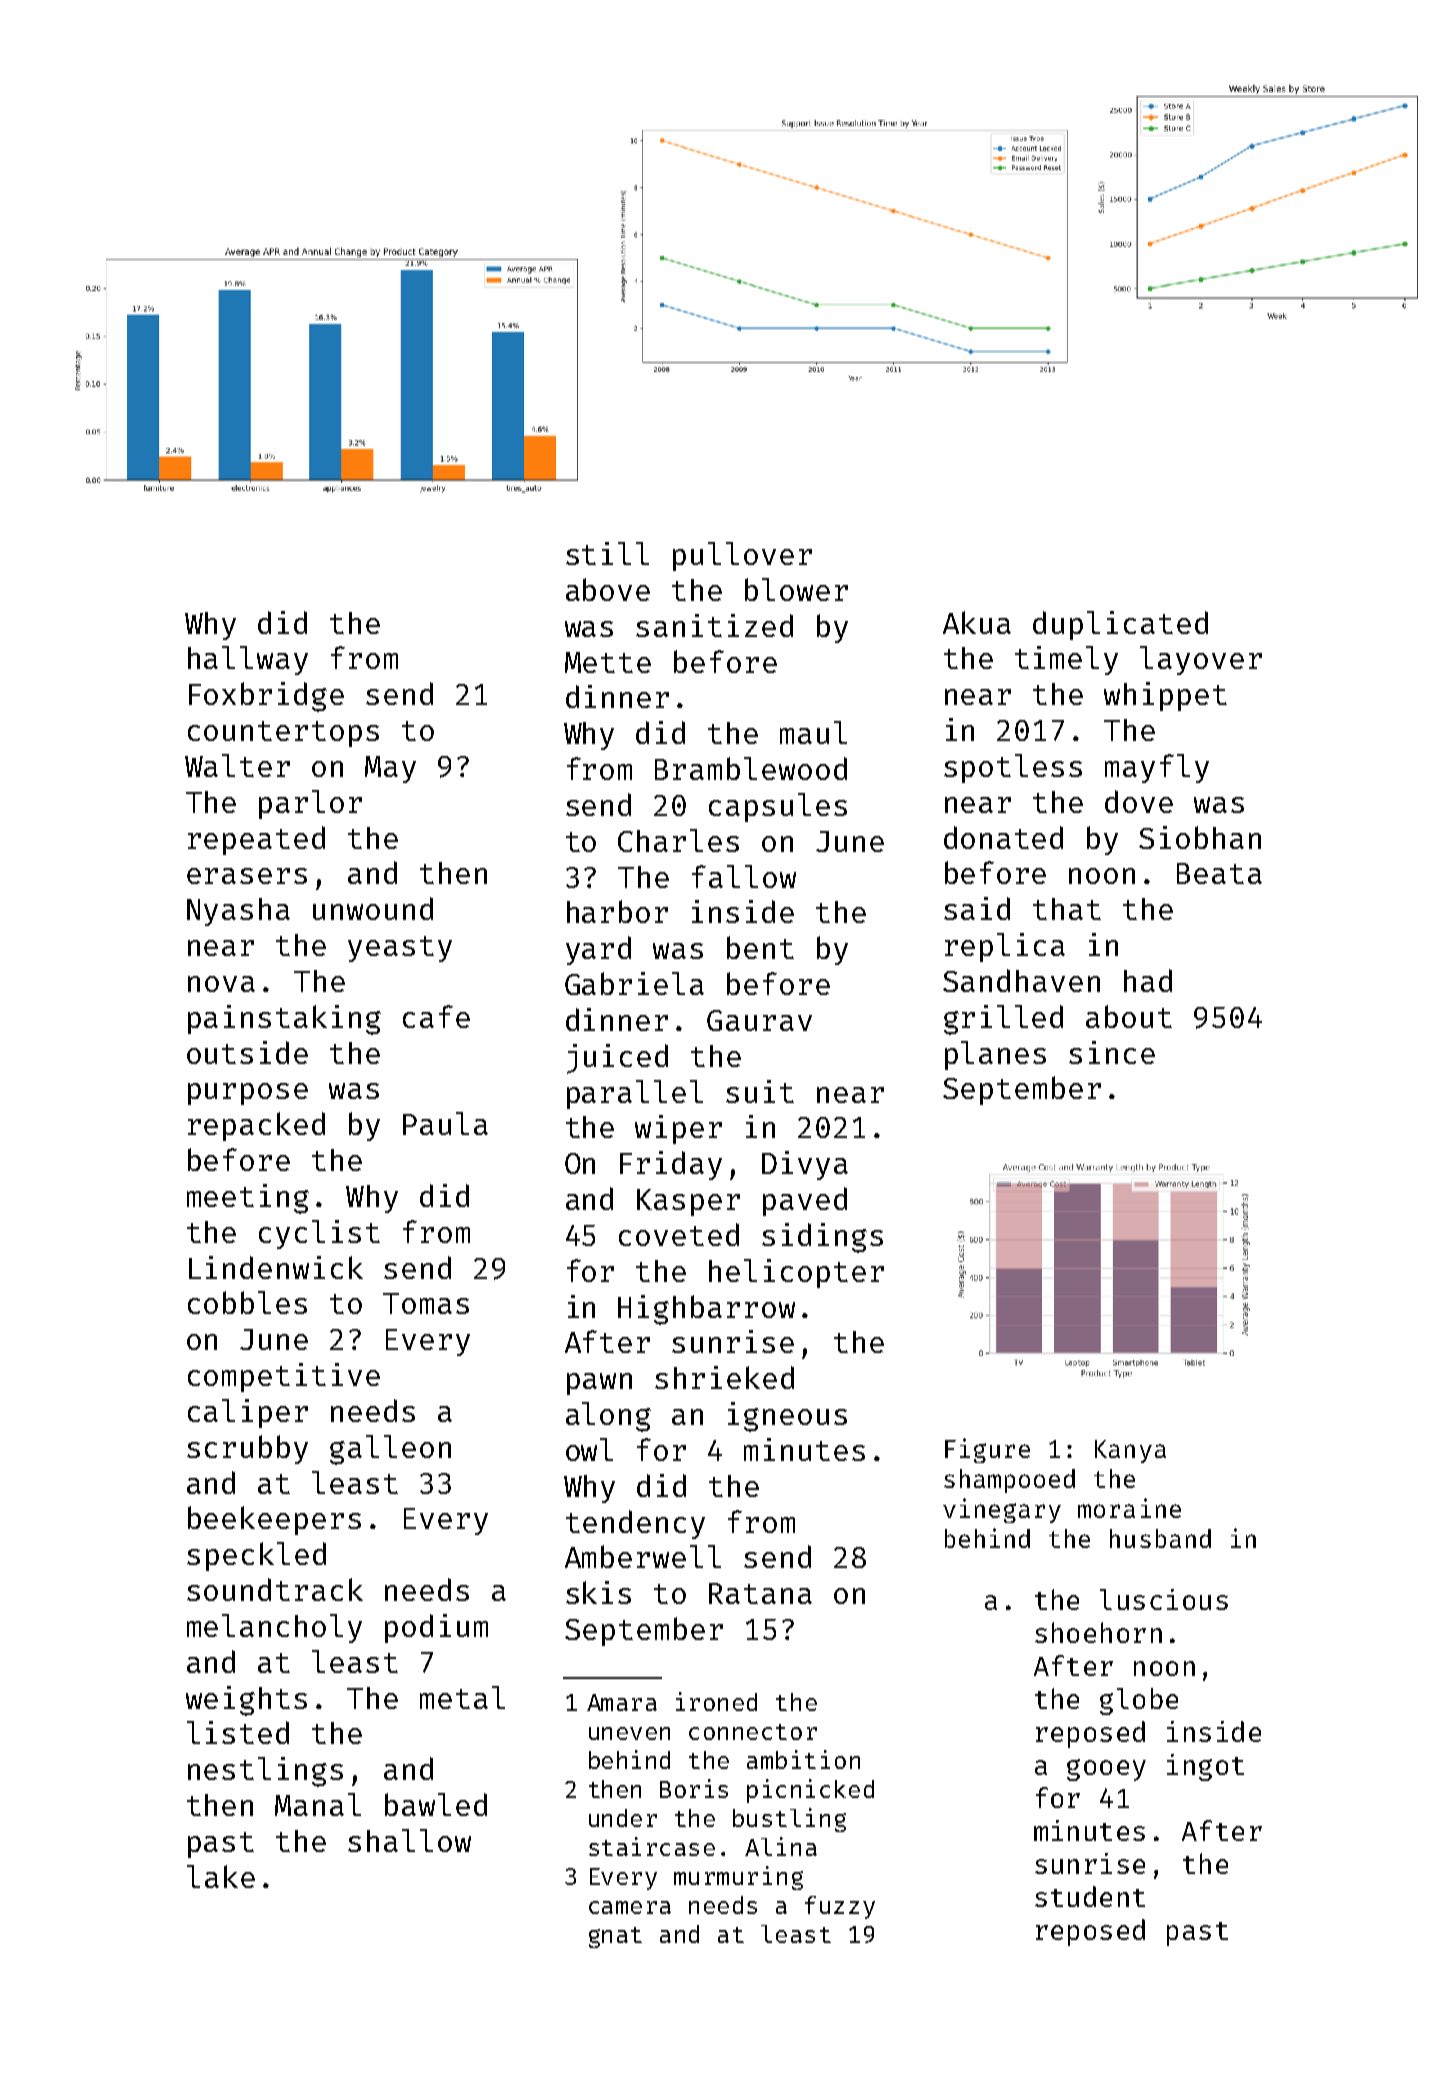 The width and height of the screenshot is (1450, 2100). Describe the element at coordinates (607, 553) in the screenshot. I see `still` at that location.
